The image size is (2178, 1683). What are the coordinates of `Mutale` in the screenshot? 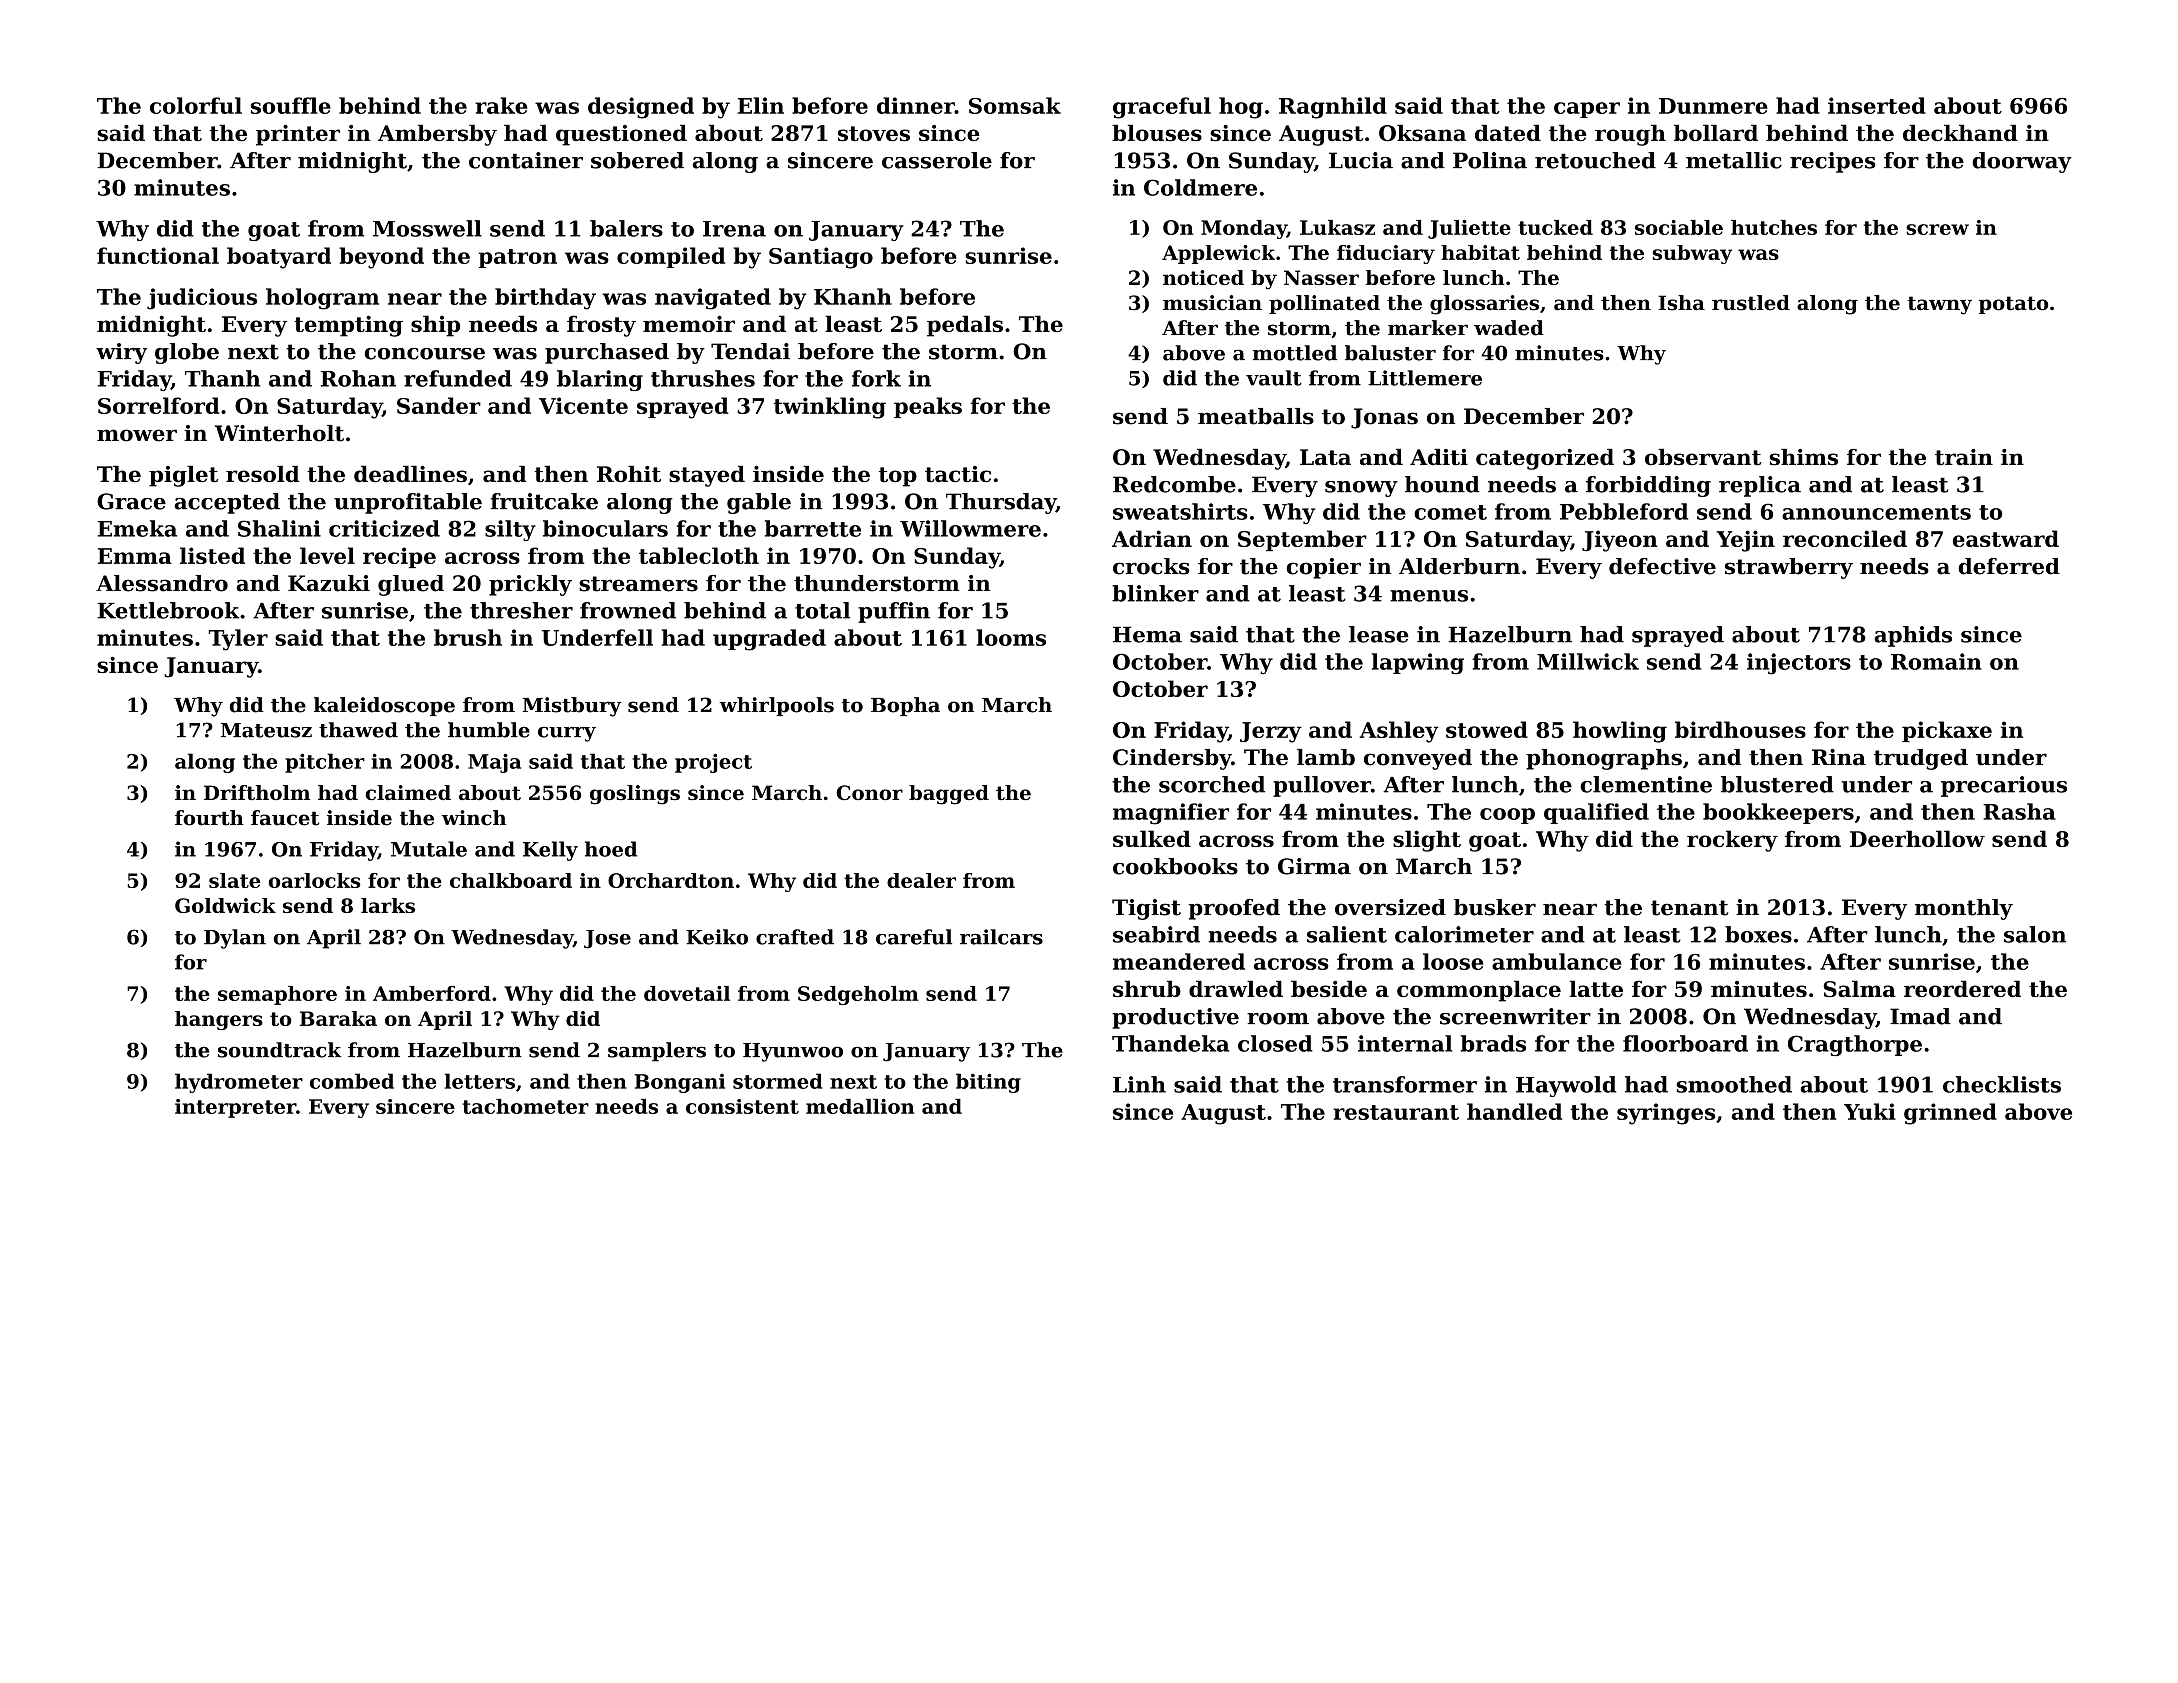 It's located at (429, 849).
